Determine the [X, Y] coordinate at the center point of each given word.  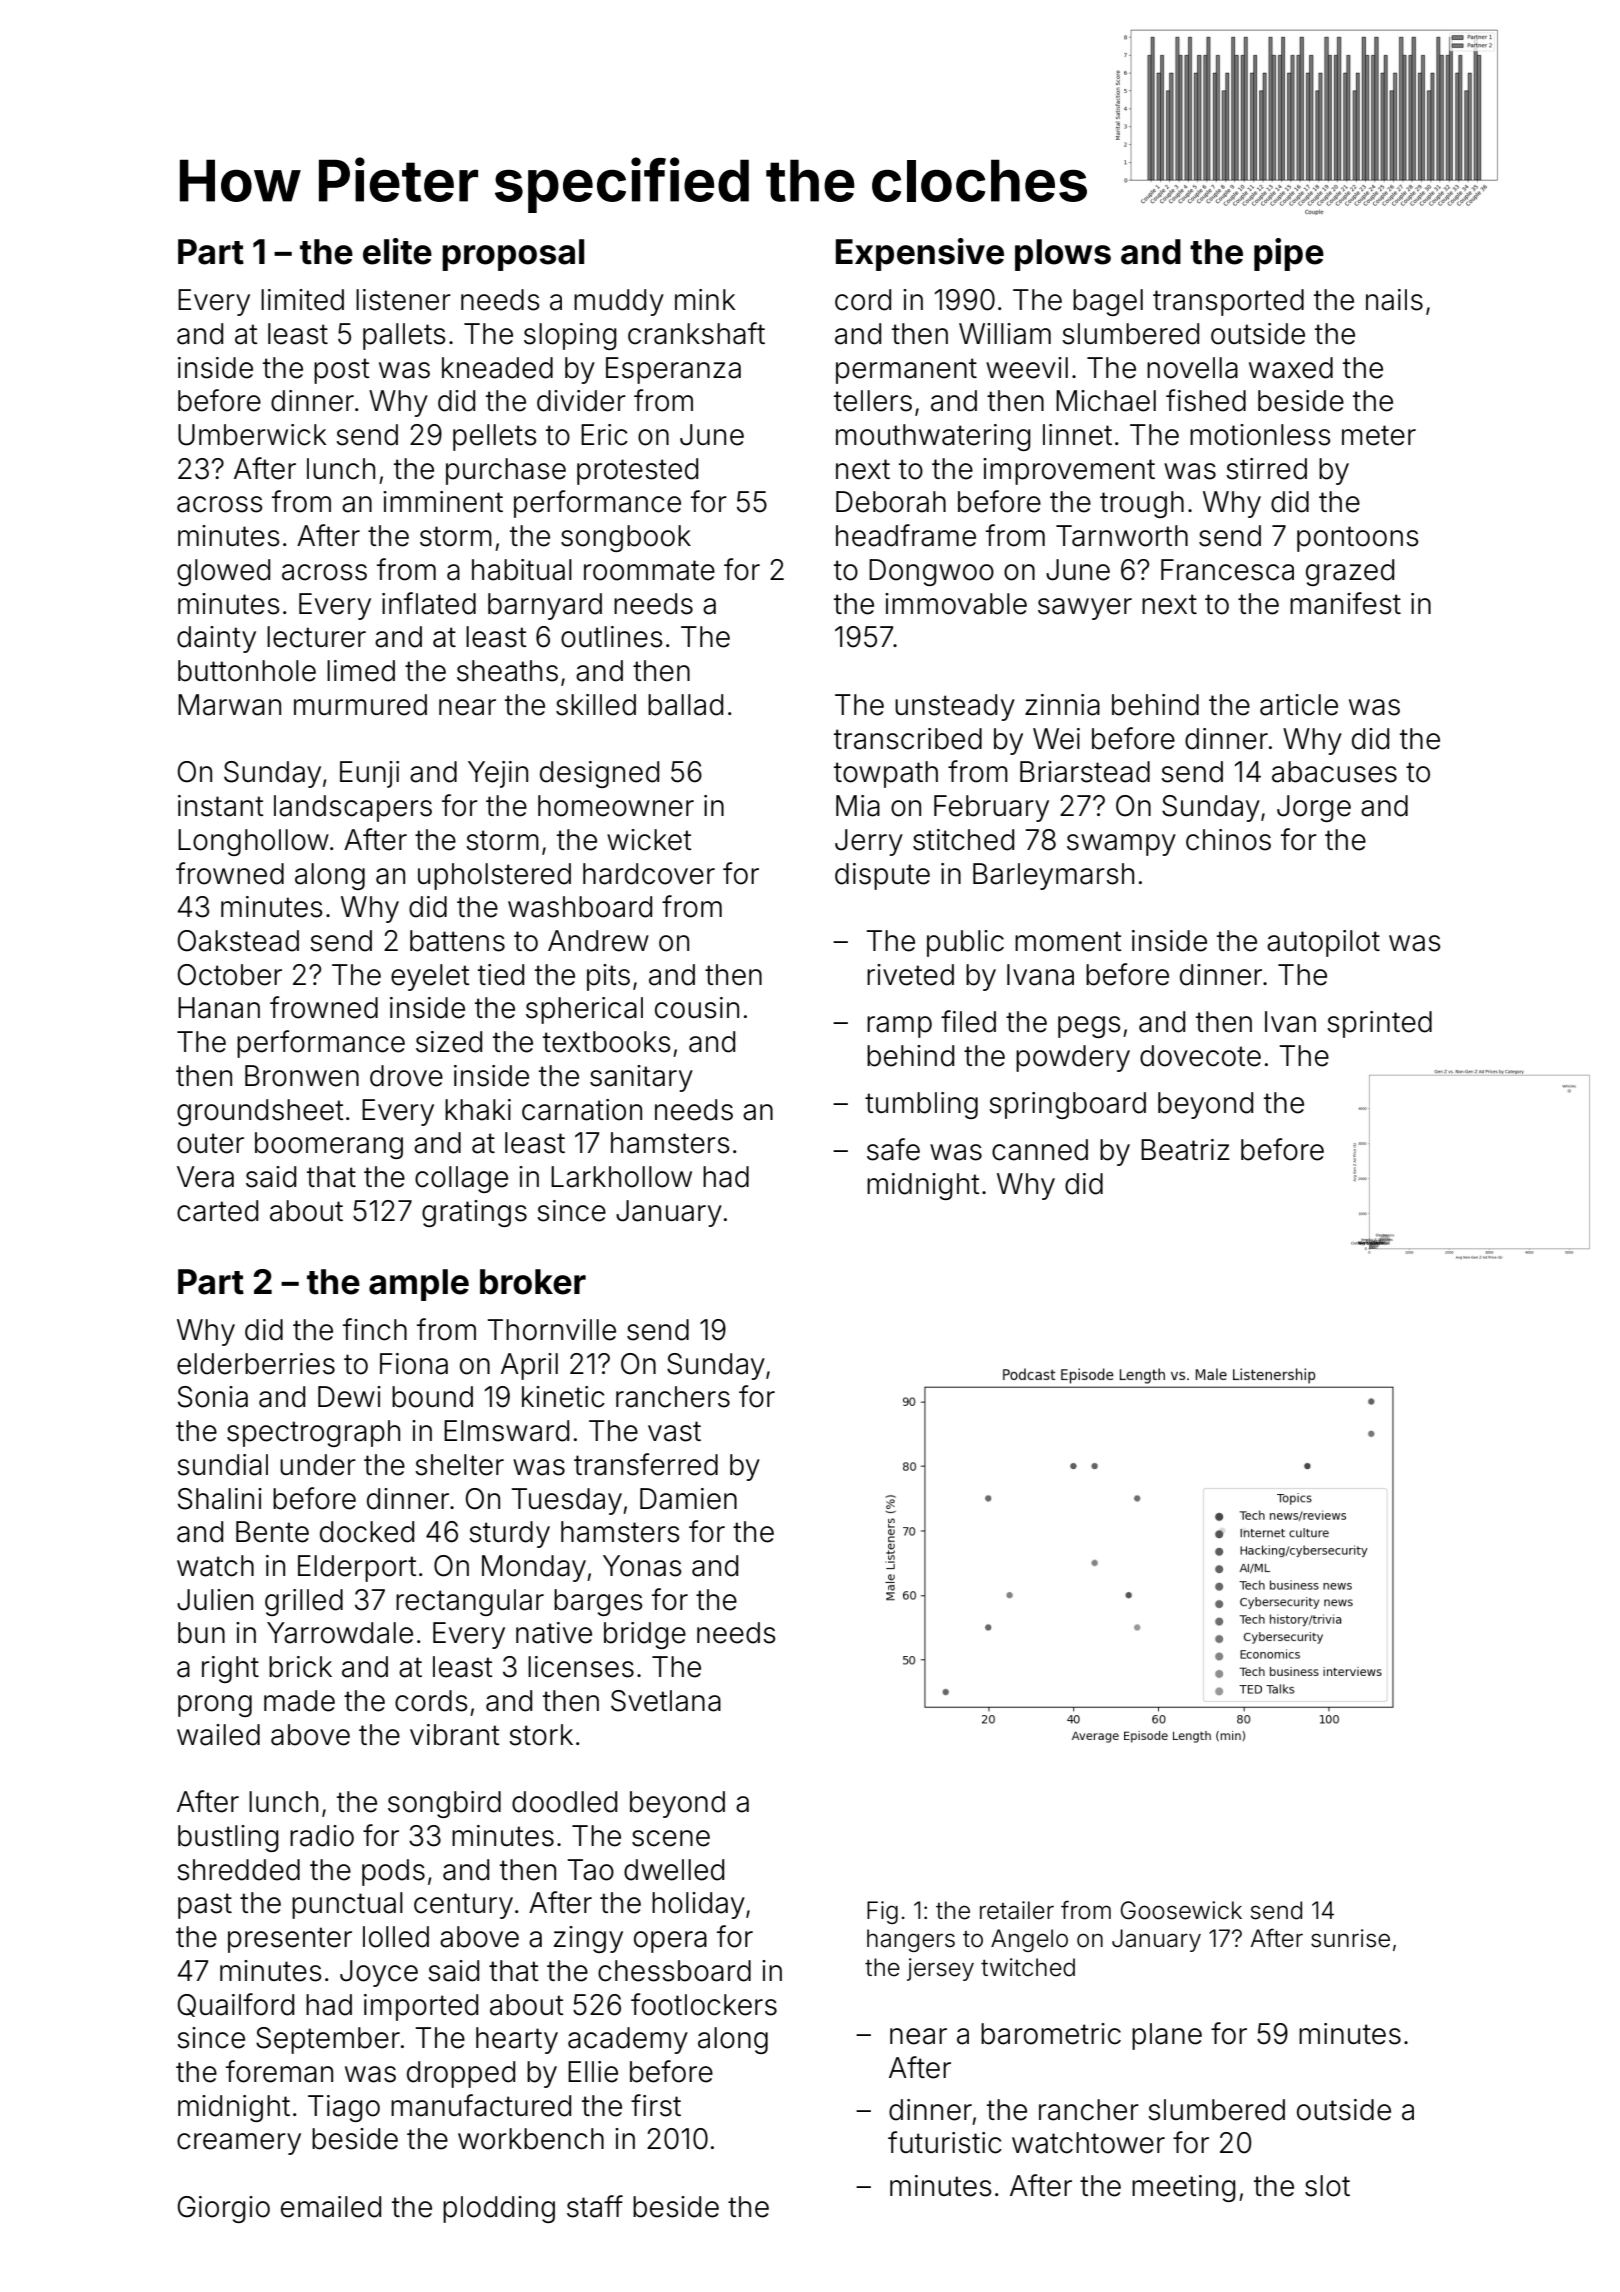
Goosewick [1181, 1910]
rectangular [470, 1602]
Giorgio [224, 2209]
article [1299, 705]
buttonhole [247, 671]
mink [705, 299]
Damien [688, 1499]
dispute [882, 876]
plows [1063, 255]
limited [302, 300]
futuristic [945, 2142]
